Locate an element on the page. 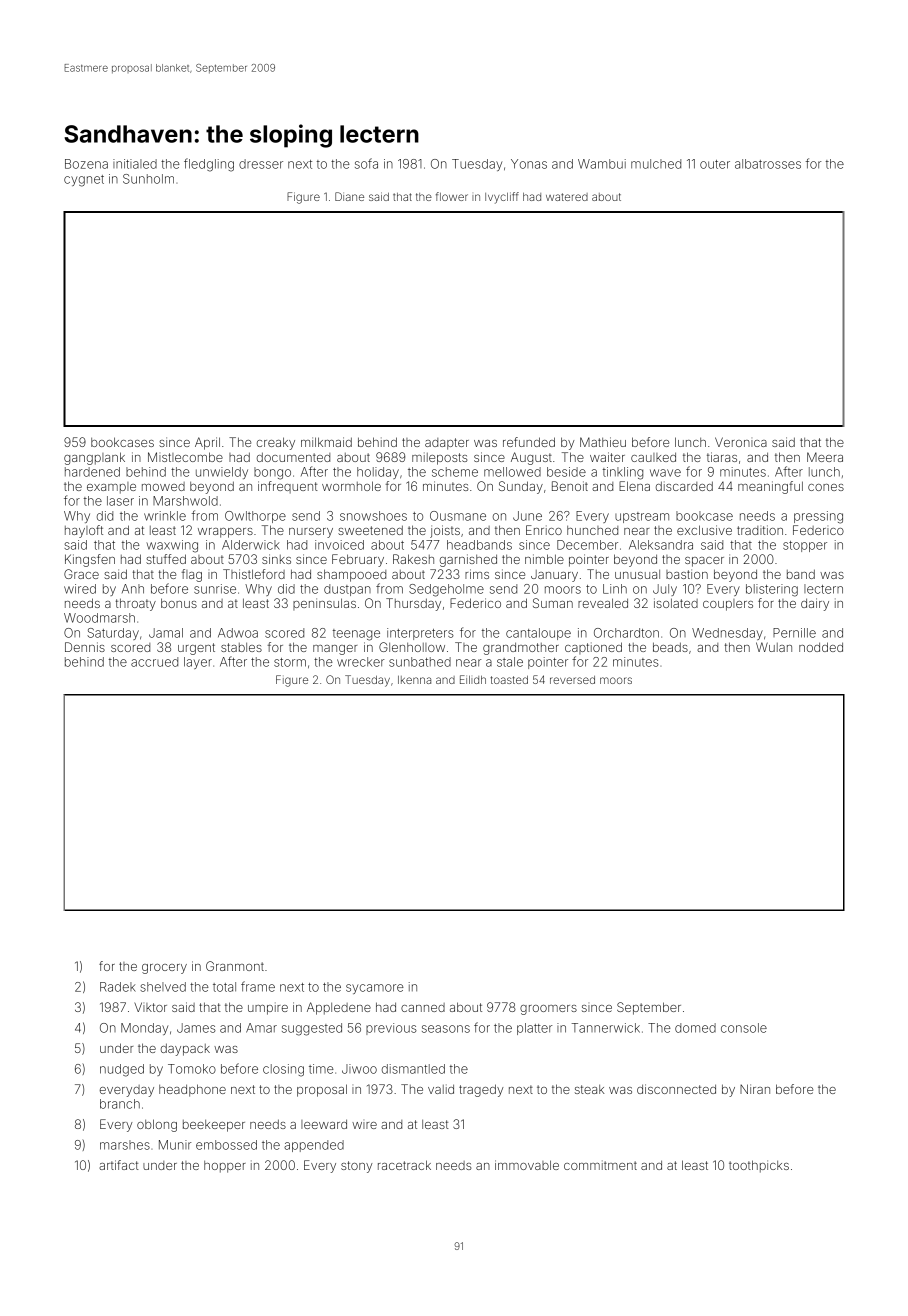 The height and width of the document is (1316, 908). groomers is located at coordinates (548, 1010).
